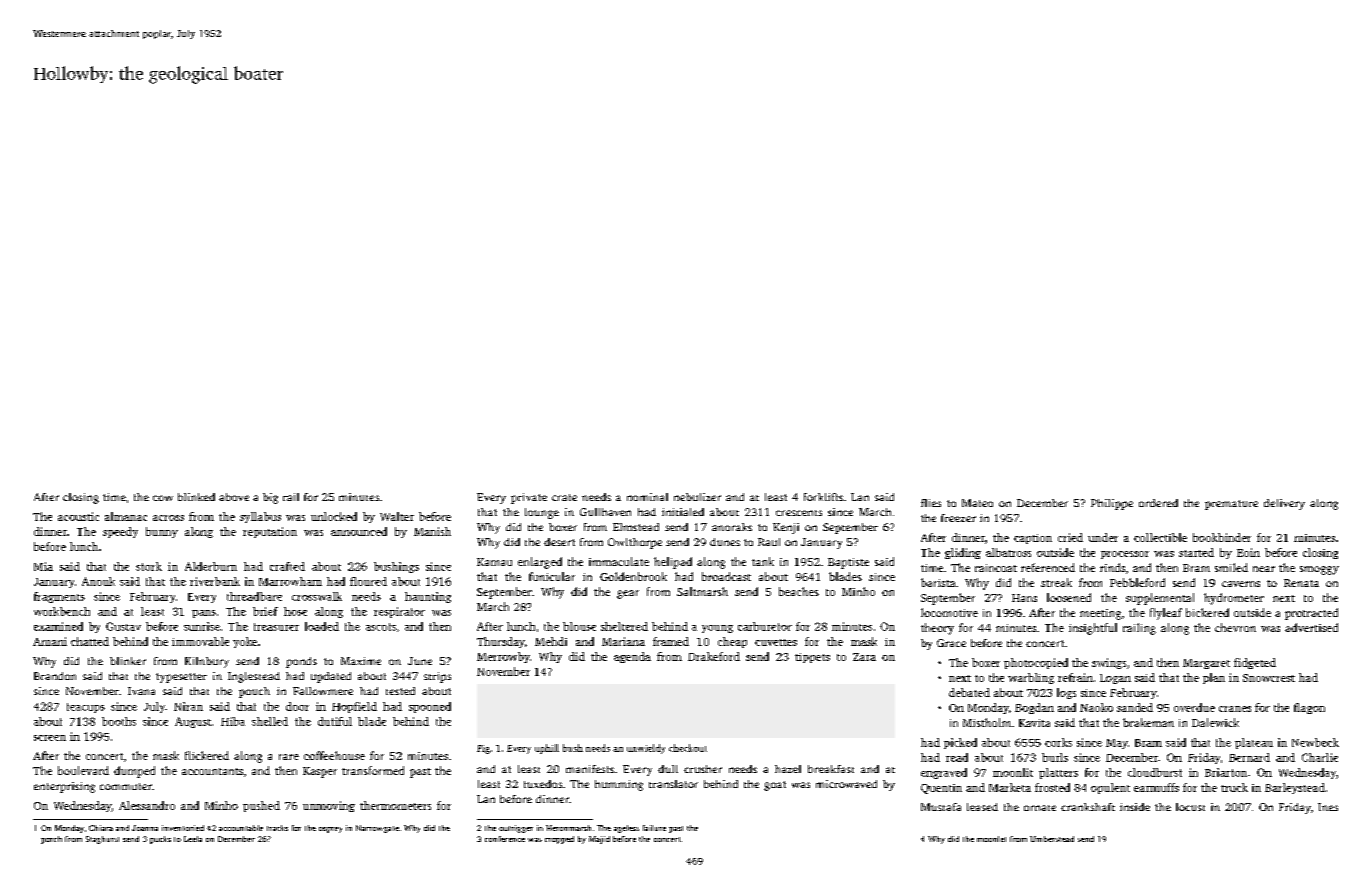  What do you see at coordinates (703, 769) in the screenshot?
I see `crusher` at bounding box center [703, 769].
